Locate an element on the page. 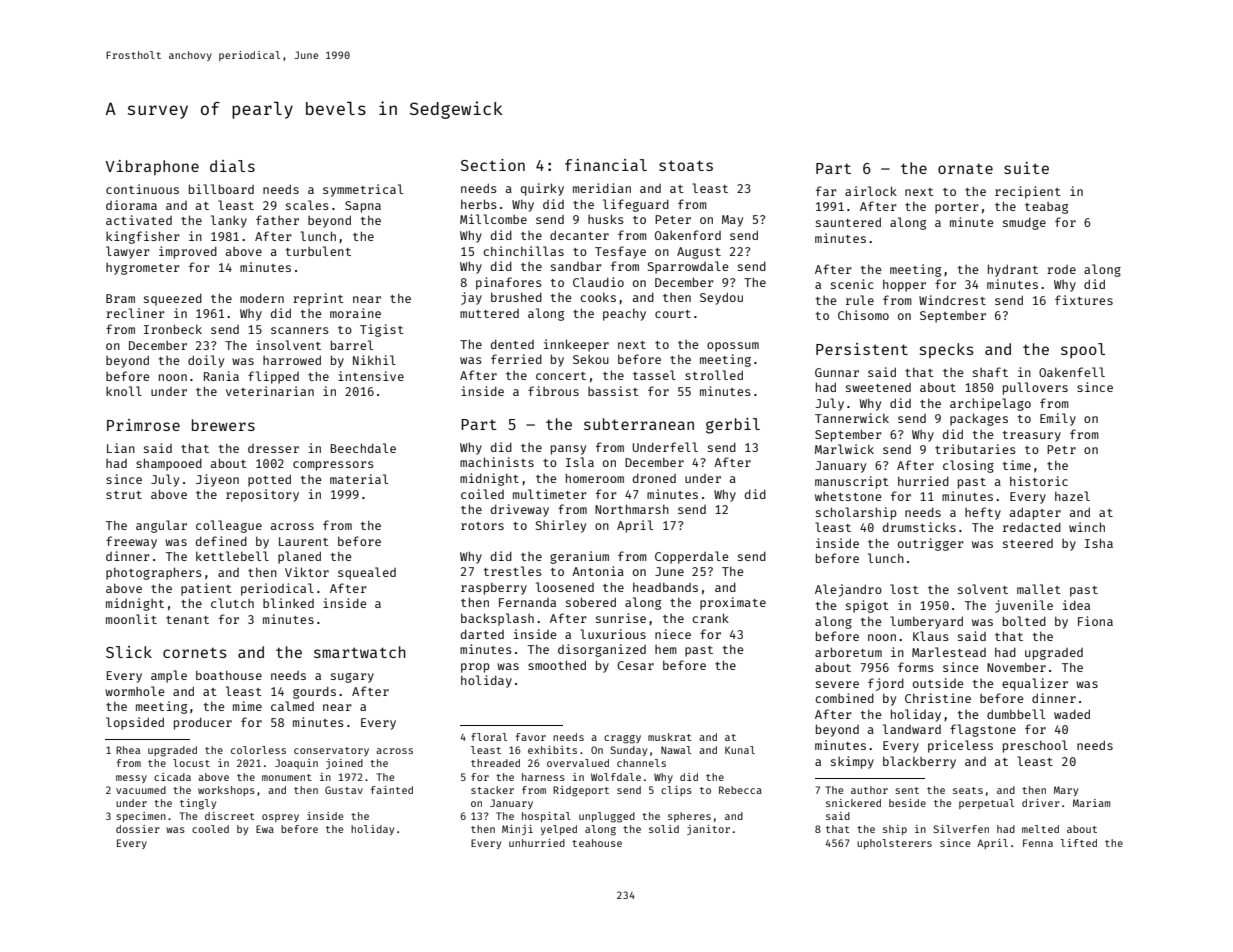 Image resolution: width=1233 pixels, height=952 pixels. November is located at coordinates (1016, 667).
